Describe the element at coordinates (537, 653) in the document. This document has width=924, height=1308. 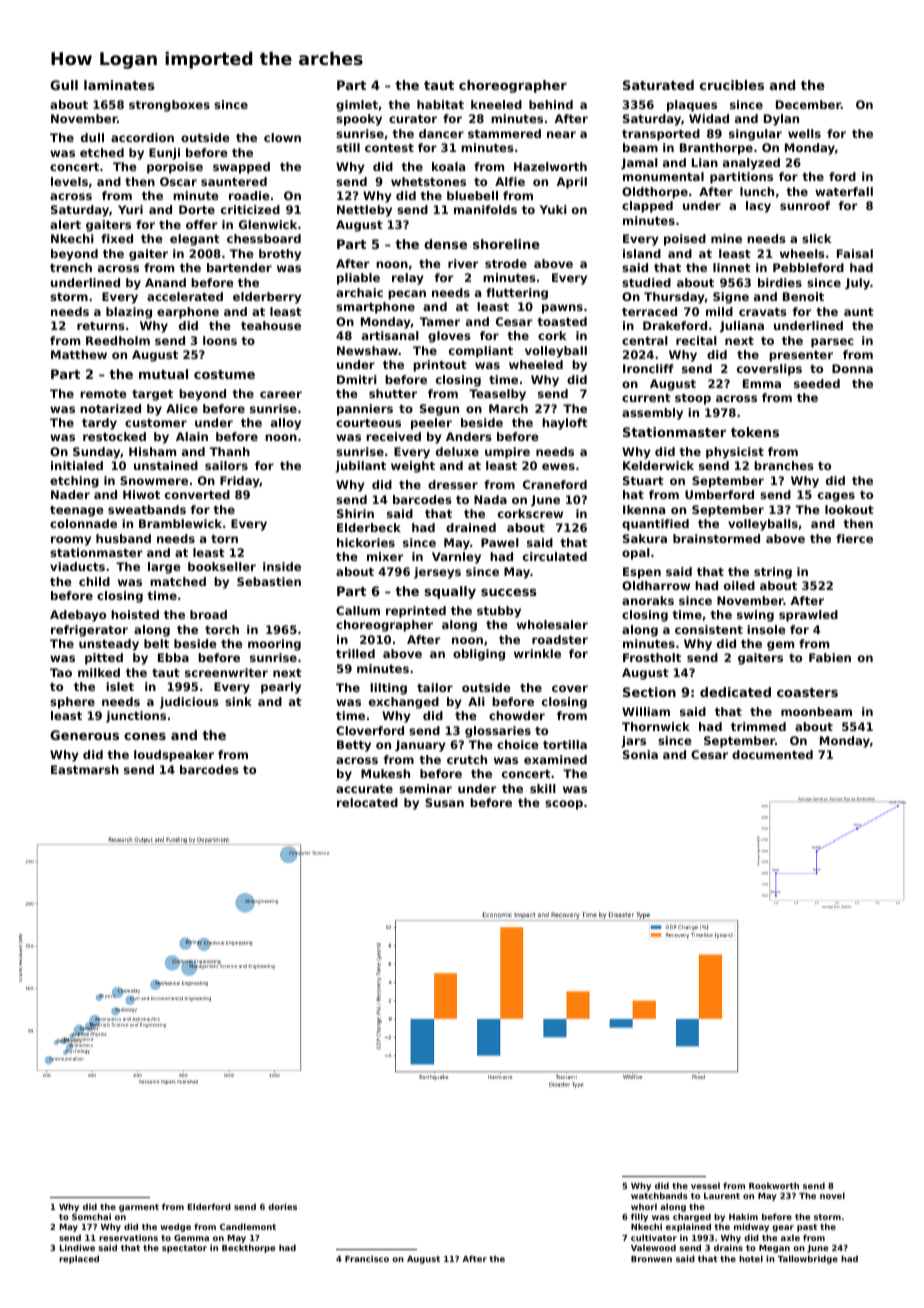
I see `wrinkle` at that location.
